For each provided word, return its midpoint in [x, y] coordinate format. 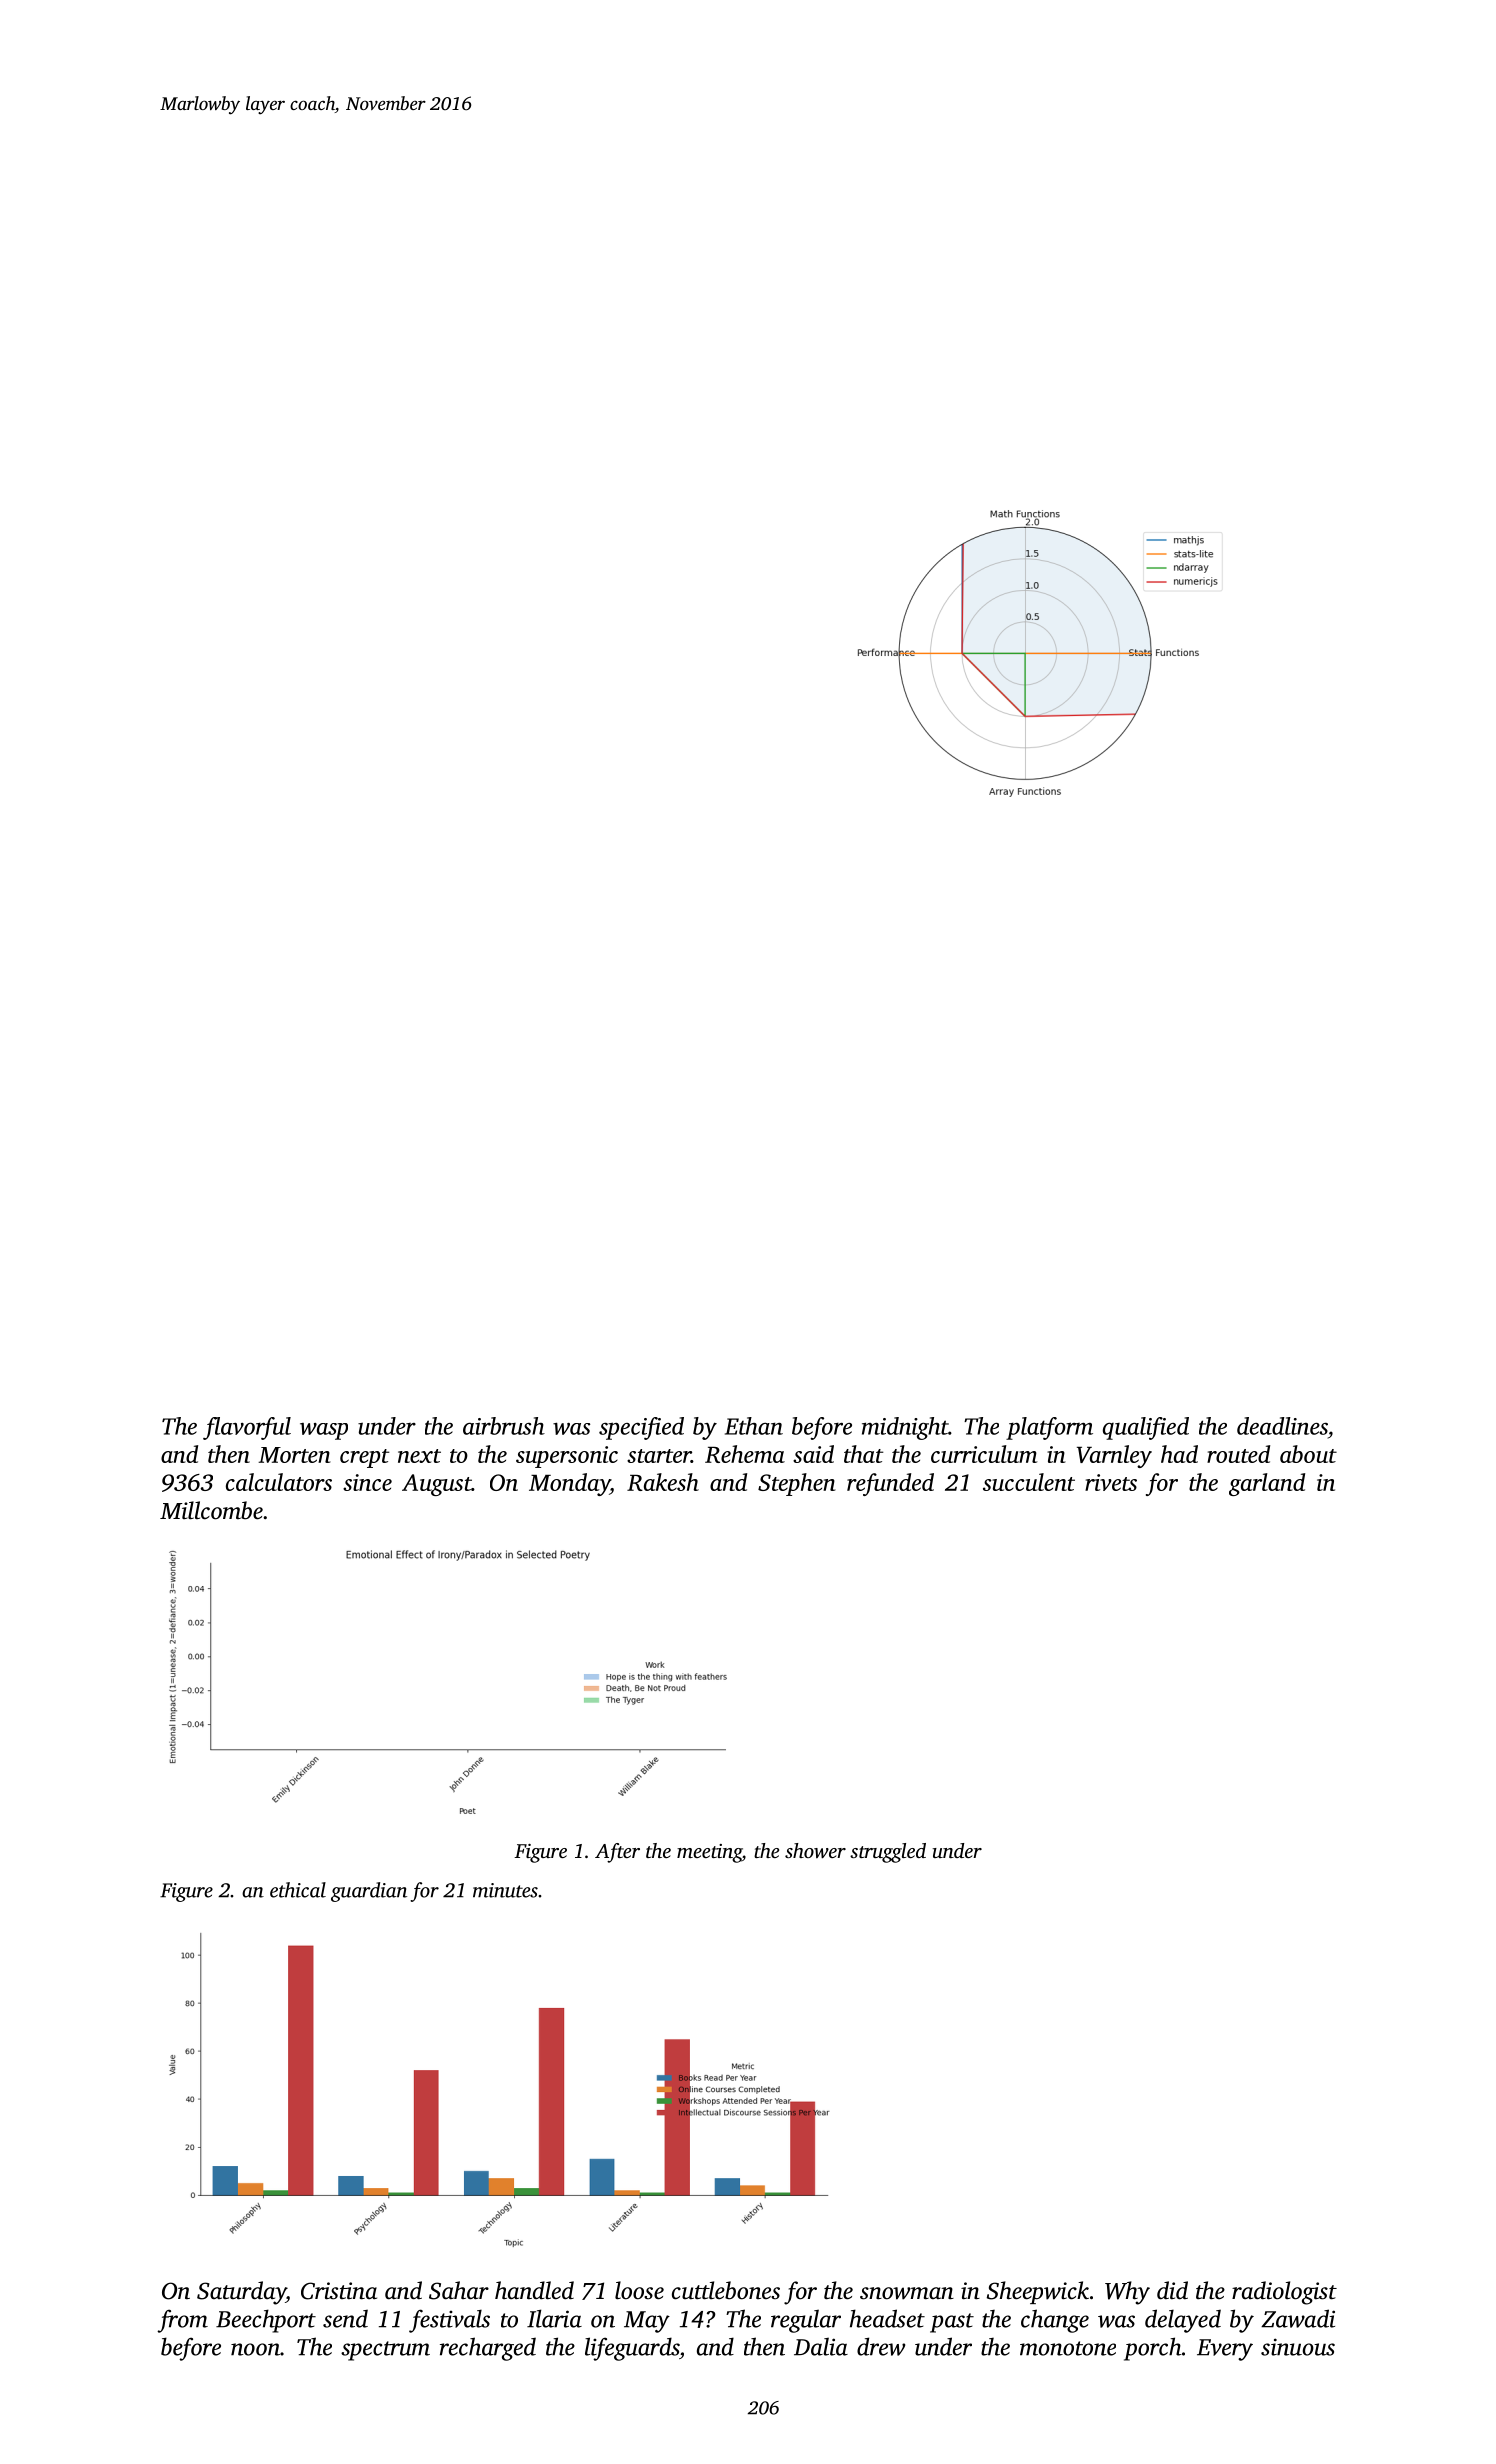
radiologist [1284, 2293]
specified [641, 1428]
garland [1267, 1484]
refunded [890, 1484]
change [1055, 2321]
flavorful [247, 1428]
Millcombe [211, 1510]
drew [881, 2346]
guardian [369, 1892]
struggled [888, 1853]
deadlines [1282, 1426]
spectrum [385, 2351]
